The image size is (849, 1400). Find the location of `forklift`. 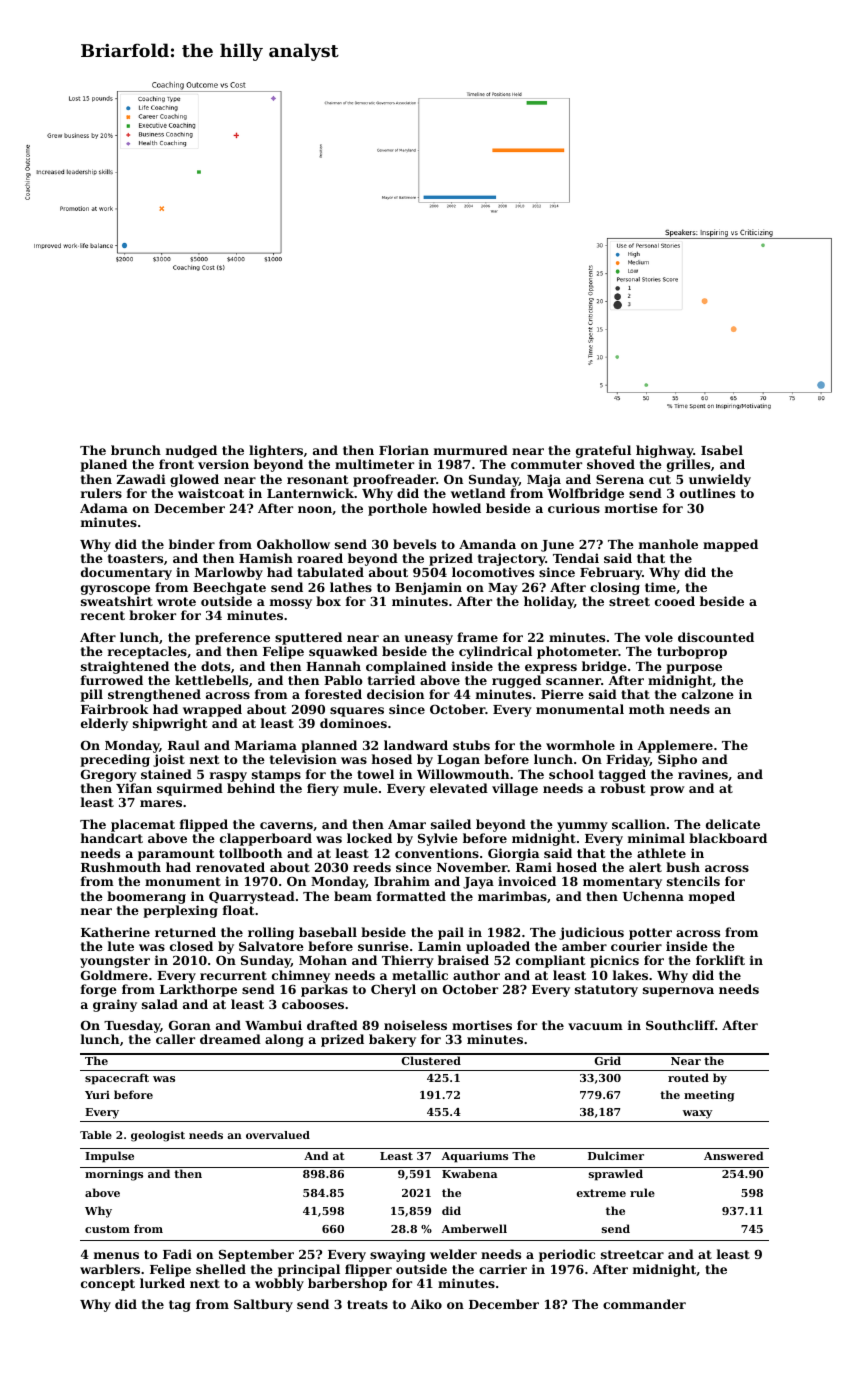

forklift is located at coordinates (720, 960).
